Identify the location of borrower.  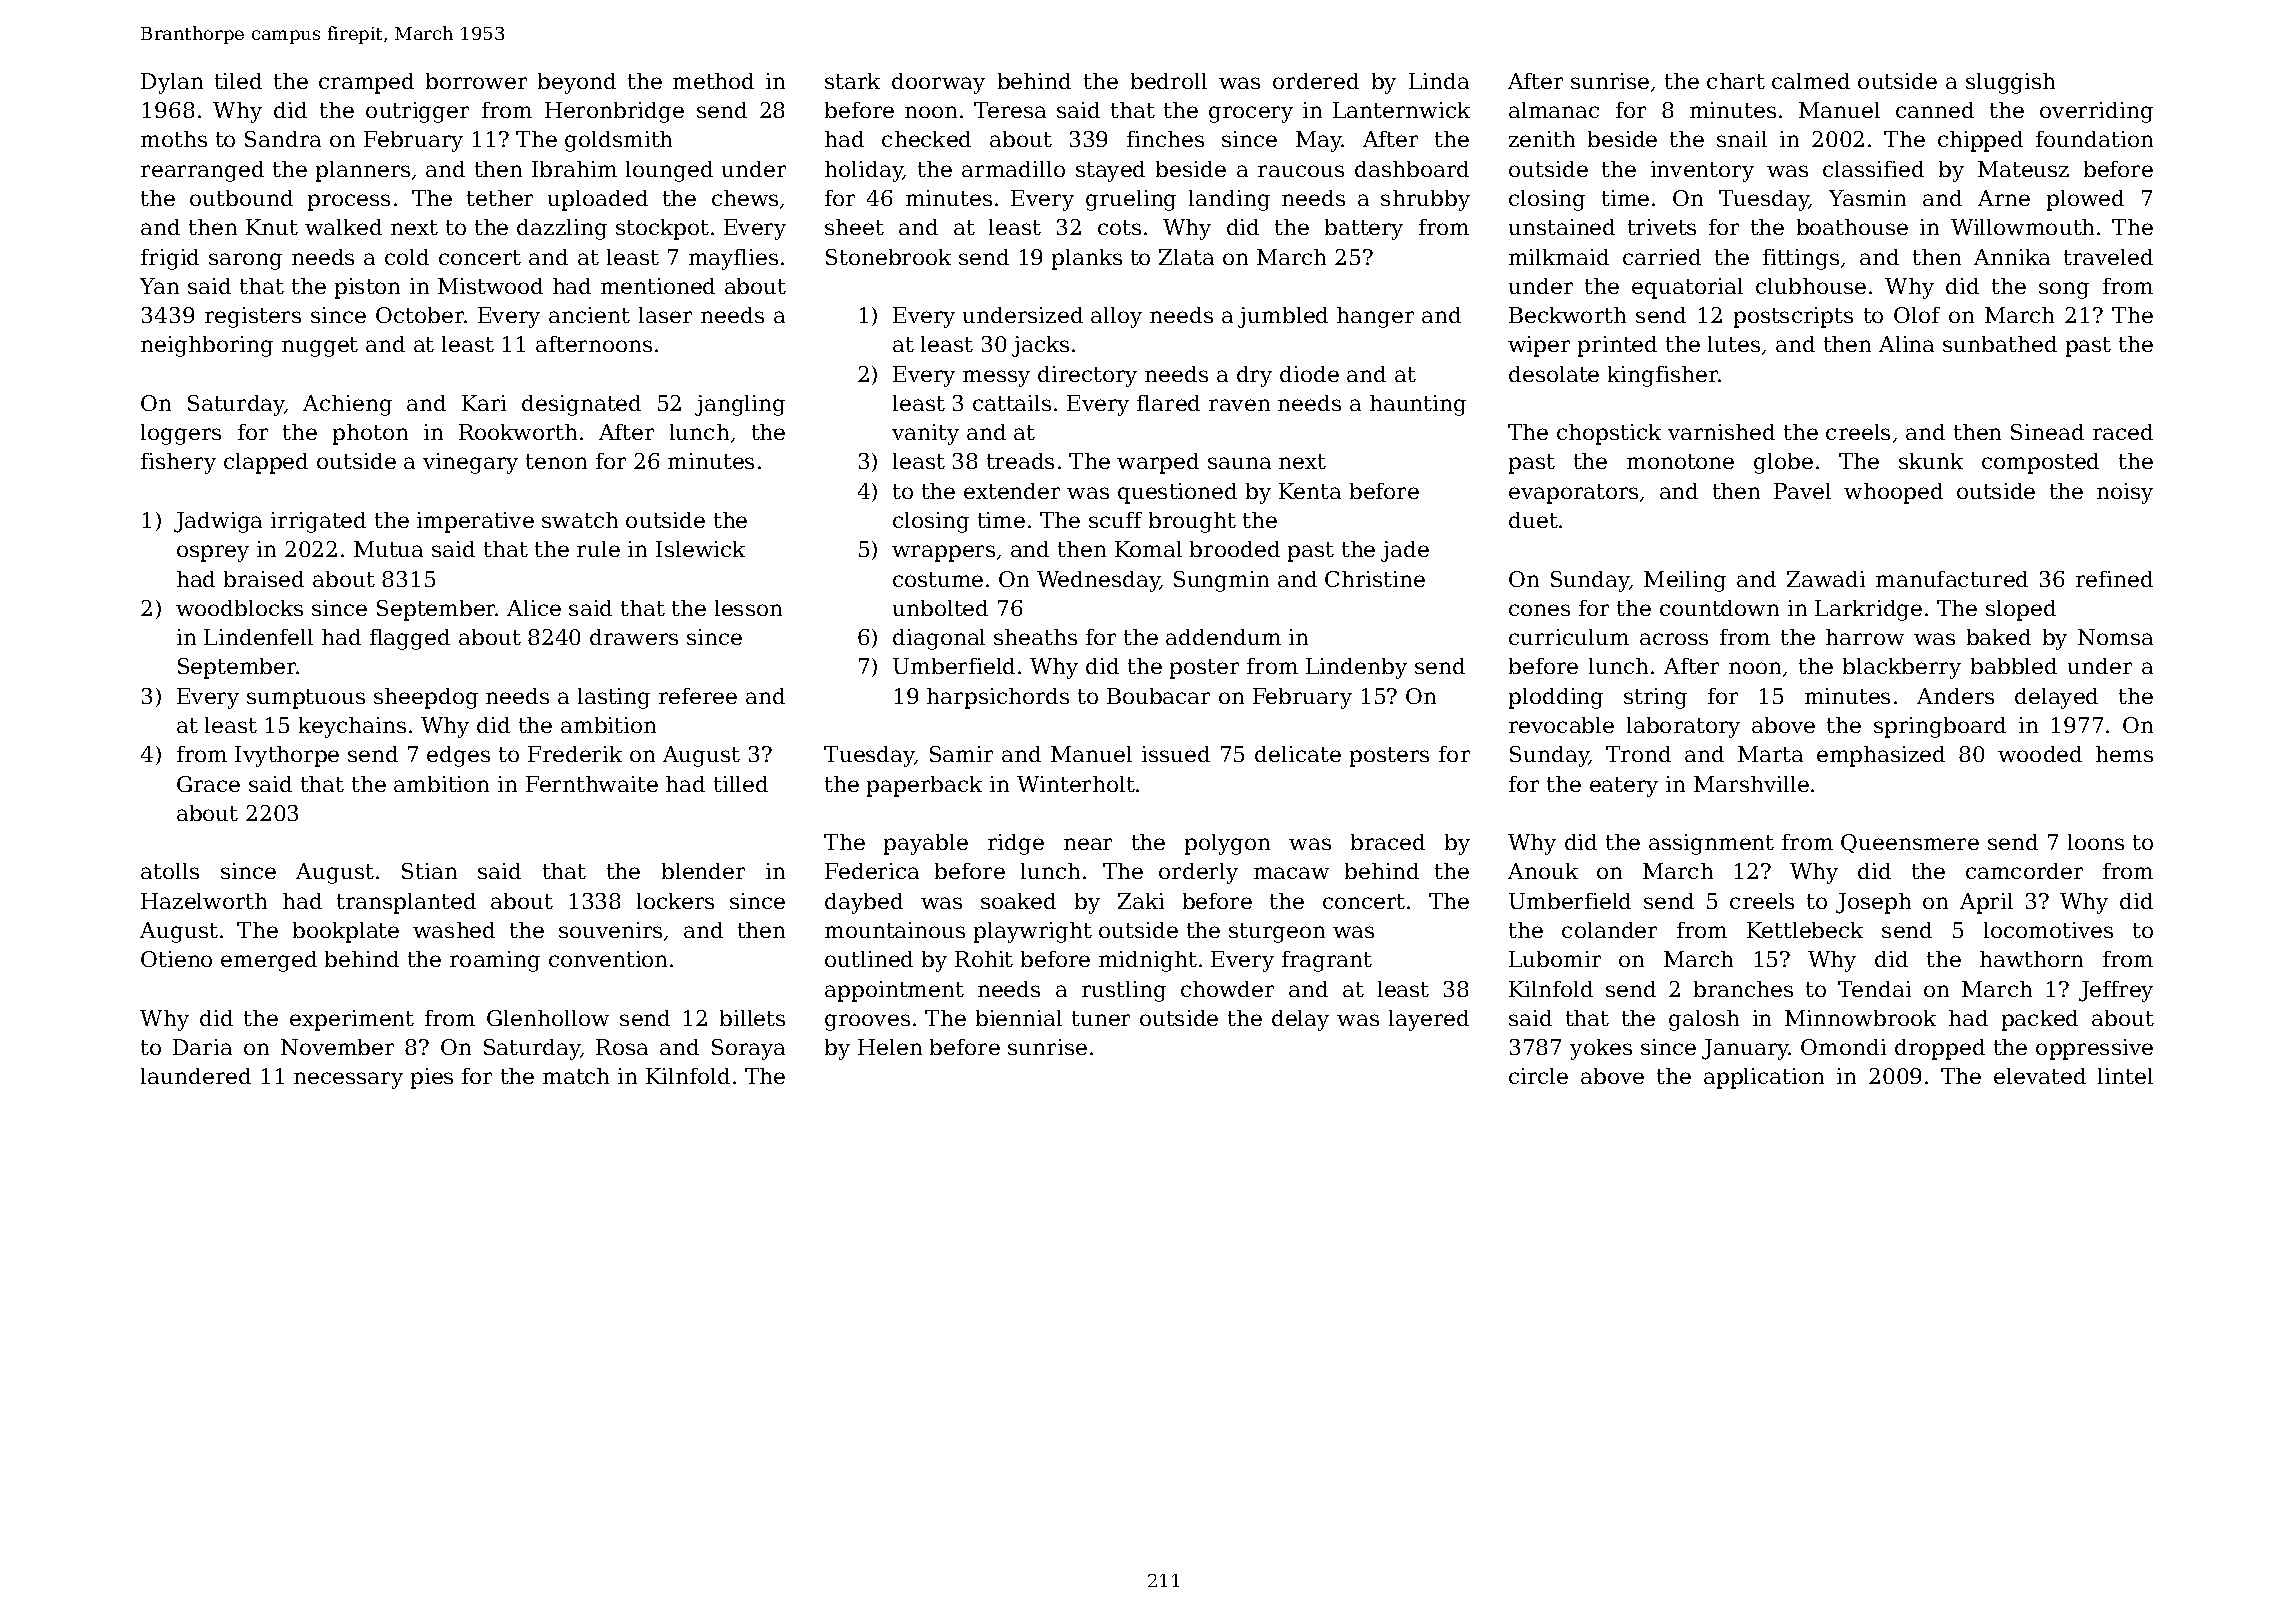
(476, 81).
